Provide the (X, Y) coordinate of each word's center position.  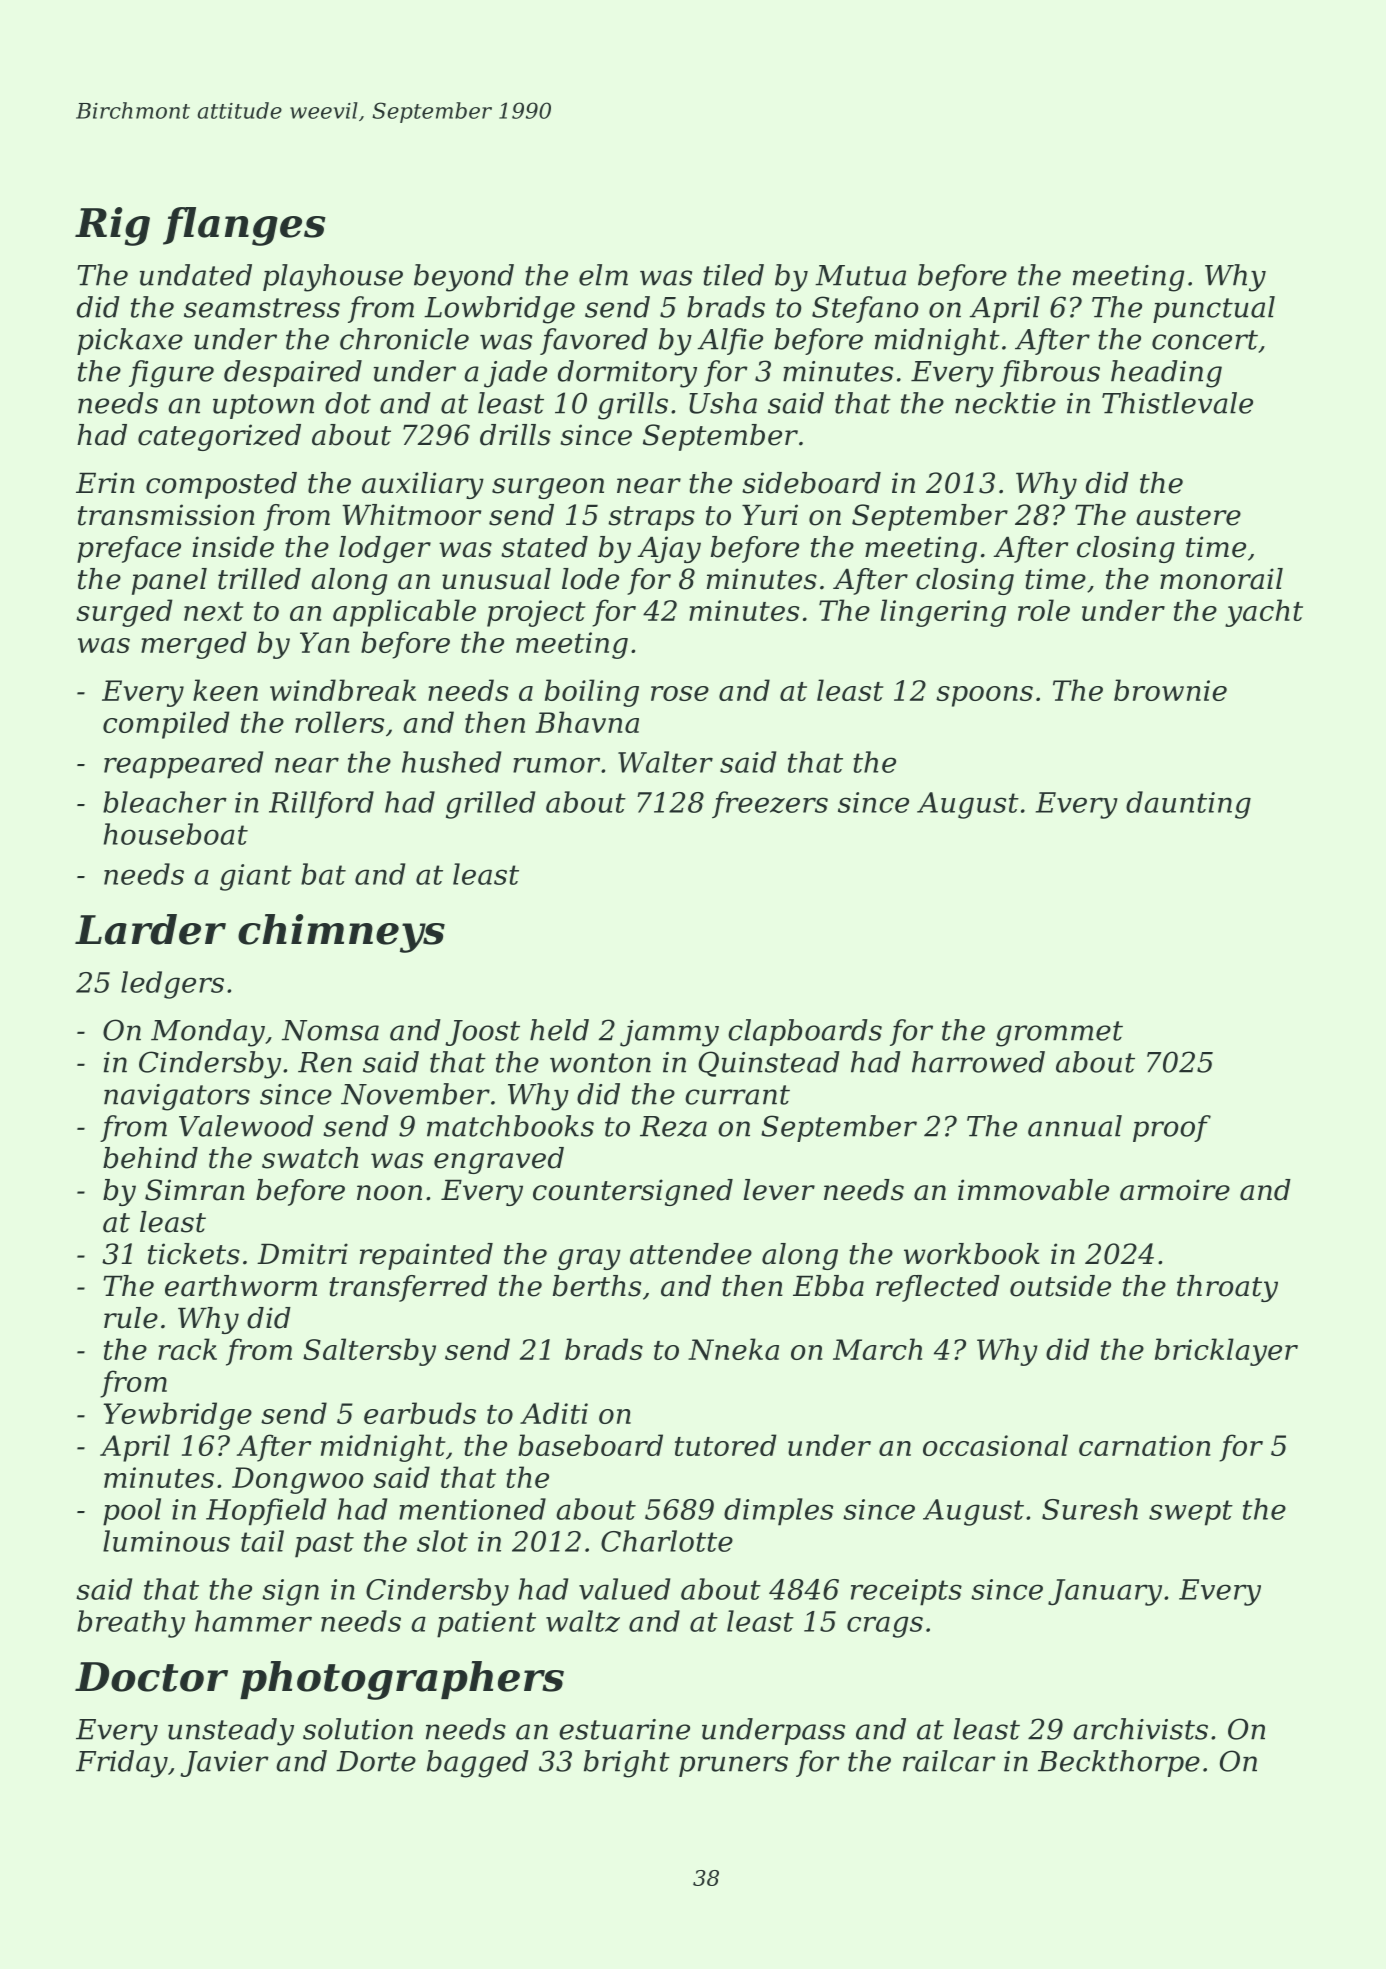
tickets (194, 1254)
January (1105, 1592)
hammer (253, 1621)
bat (323, 874)
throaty (1227, 1288)
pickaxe (130, 341)
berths (597, 1286)
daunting (1188, 805)
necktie (1005, 403)
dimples (778, 1512)
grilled (490, 805)
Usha (723, 403)
